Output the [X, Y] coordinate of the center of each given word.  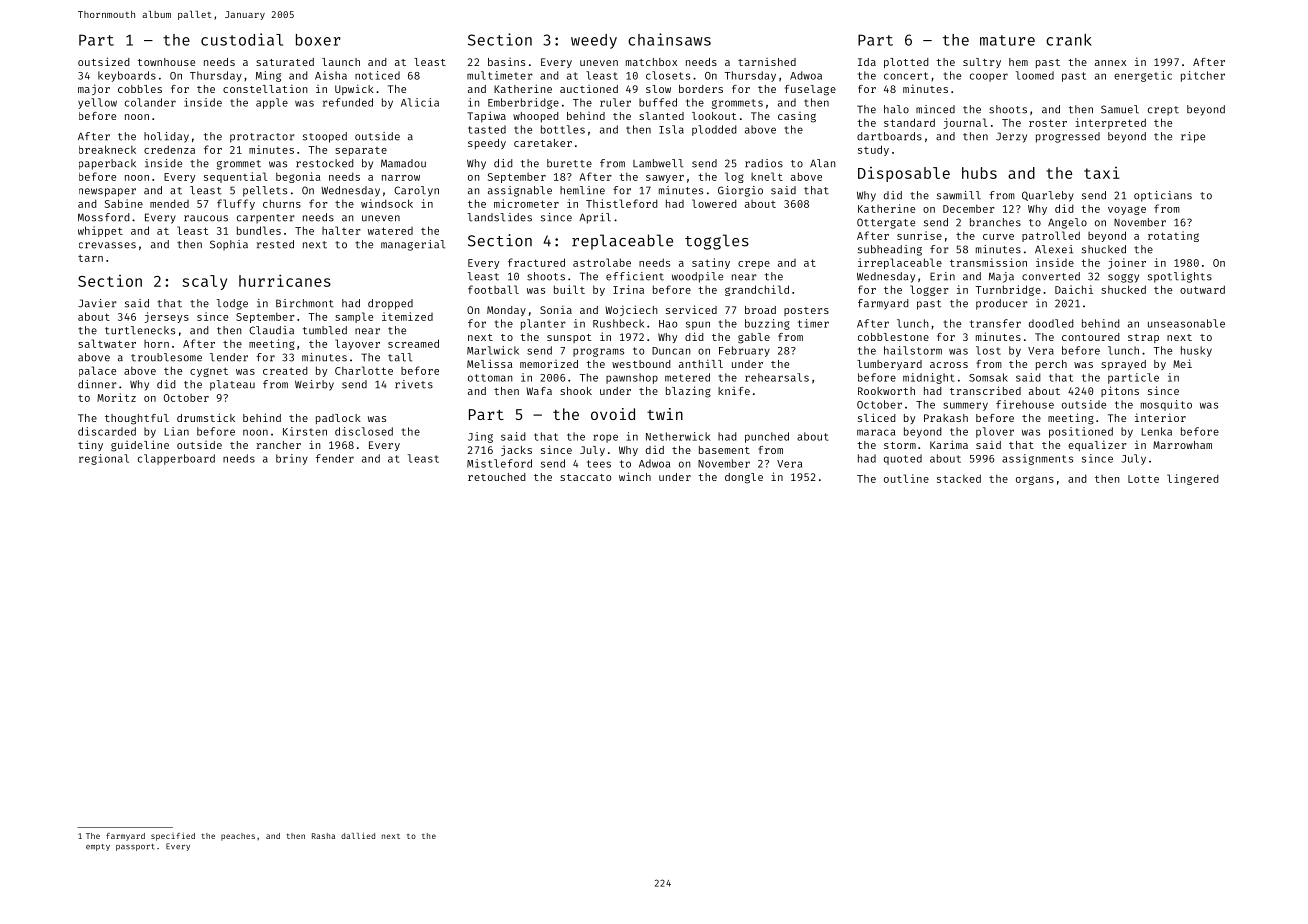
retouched [497, 477]
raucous [206, 218]
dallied [358, 835]
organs [1035, 480]
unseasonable [1186, 323]
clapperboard [176, 459]
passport [135, 847]
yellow [97, 103]
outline [906, 478]
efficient [635, 276]
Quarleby [1048, 196]
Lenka [1156, 431]
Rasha [323, 836]
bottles [563, 129]
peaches [238, 837]
